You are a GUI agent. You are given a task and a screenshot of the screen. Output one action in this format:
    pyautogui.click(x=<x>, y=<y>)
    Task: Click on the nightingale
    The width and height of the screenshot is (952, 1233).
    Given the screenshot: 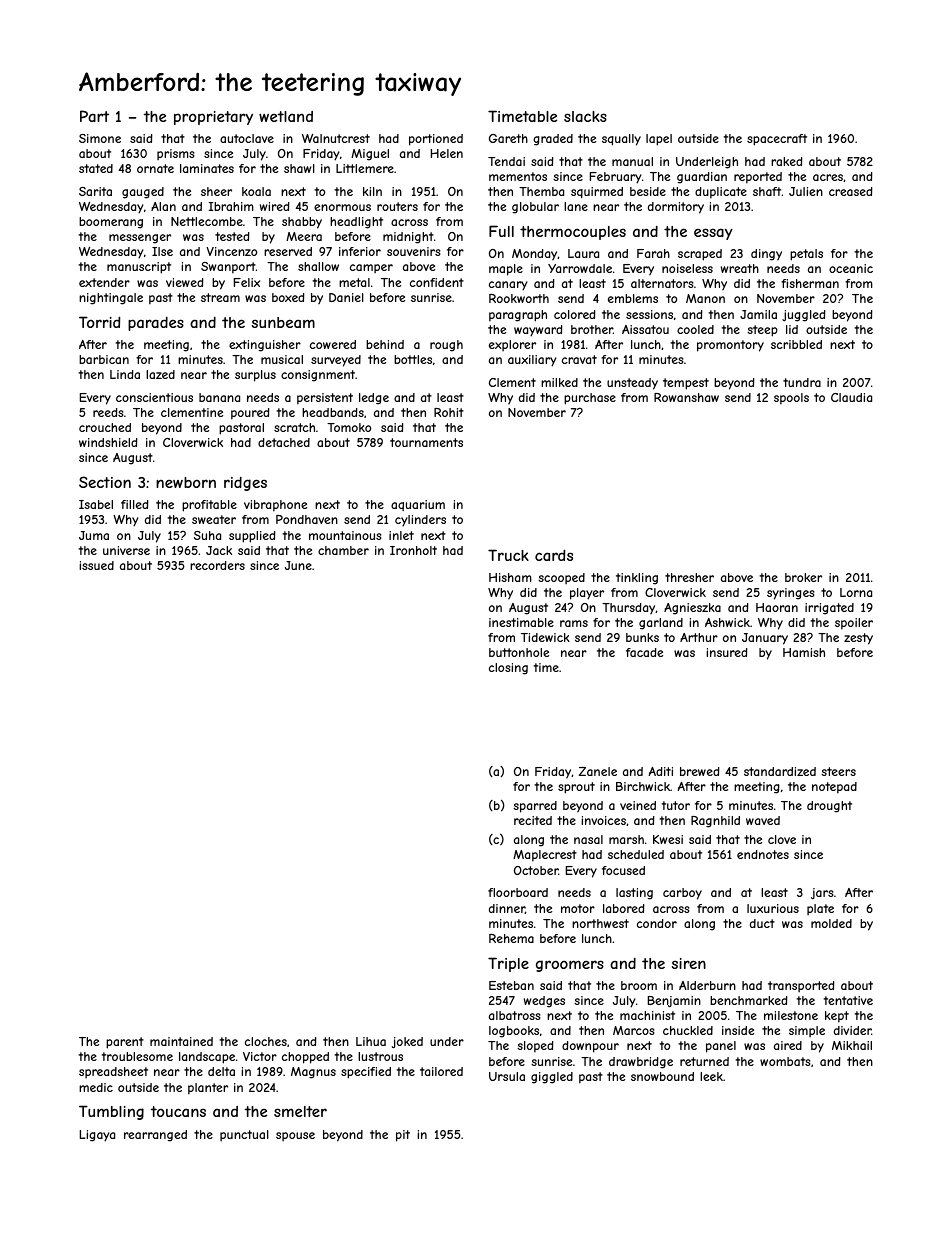 What is the action you would take?
    pyautogui.click(x=111, y=299)
